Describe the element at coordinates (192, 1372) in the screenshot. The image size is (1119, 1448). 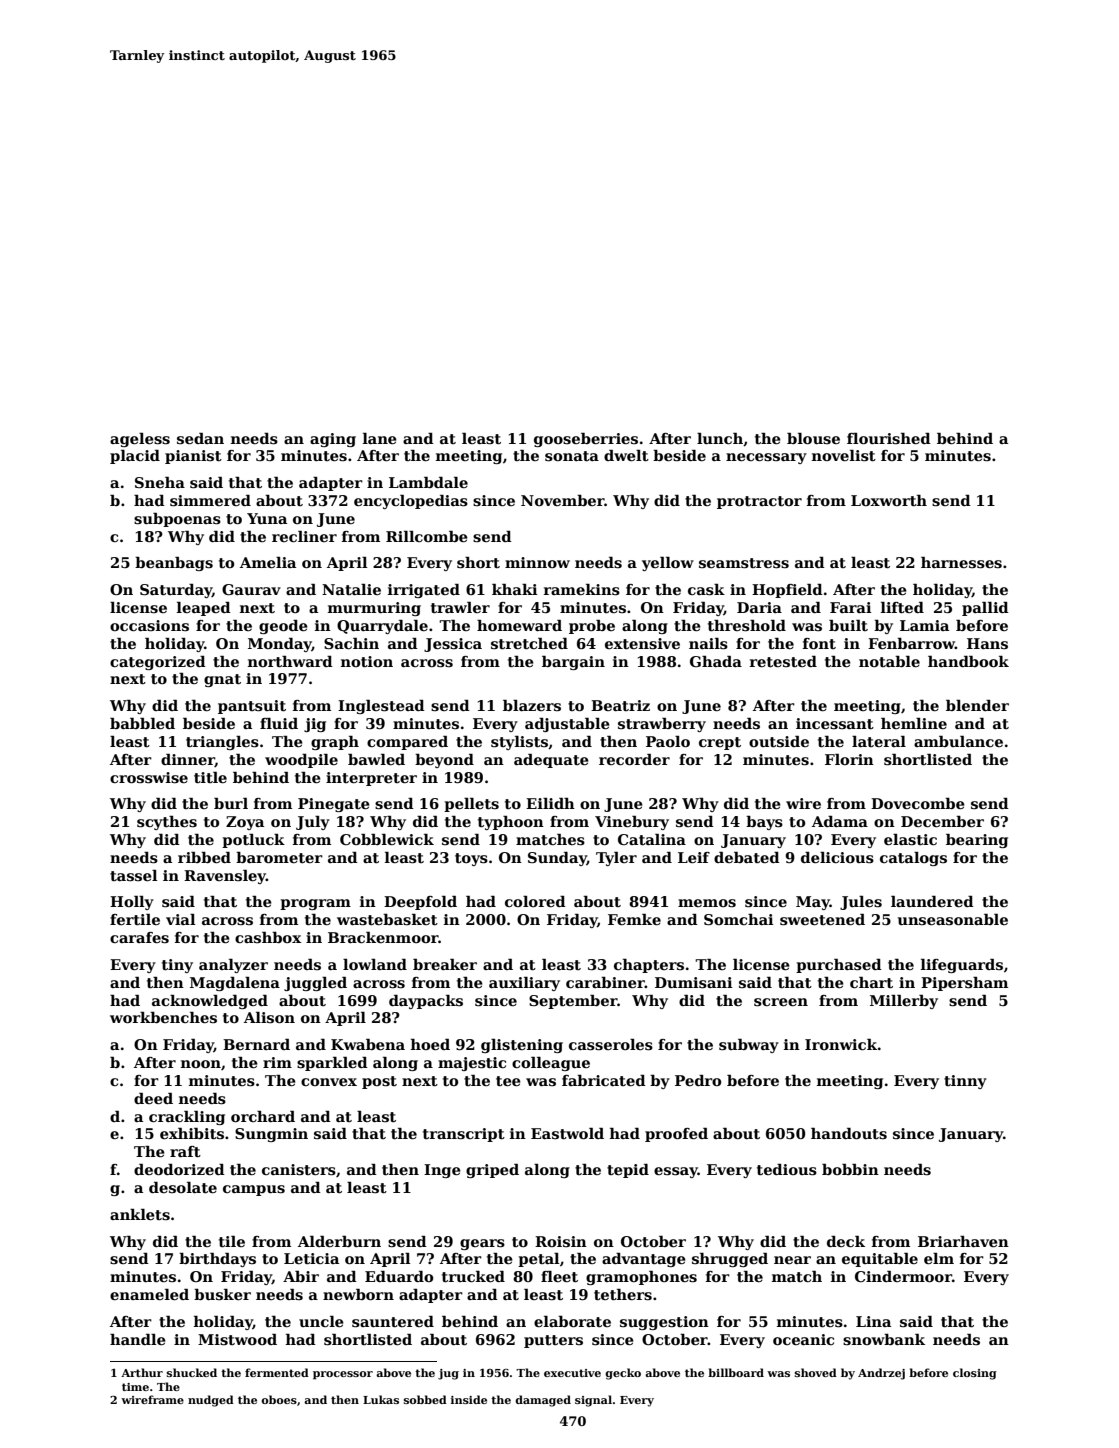
I see `shucked` at that location.
